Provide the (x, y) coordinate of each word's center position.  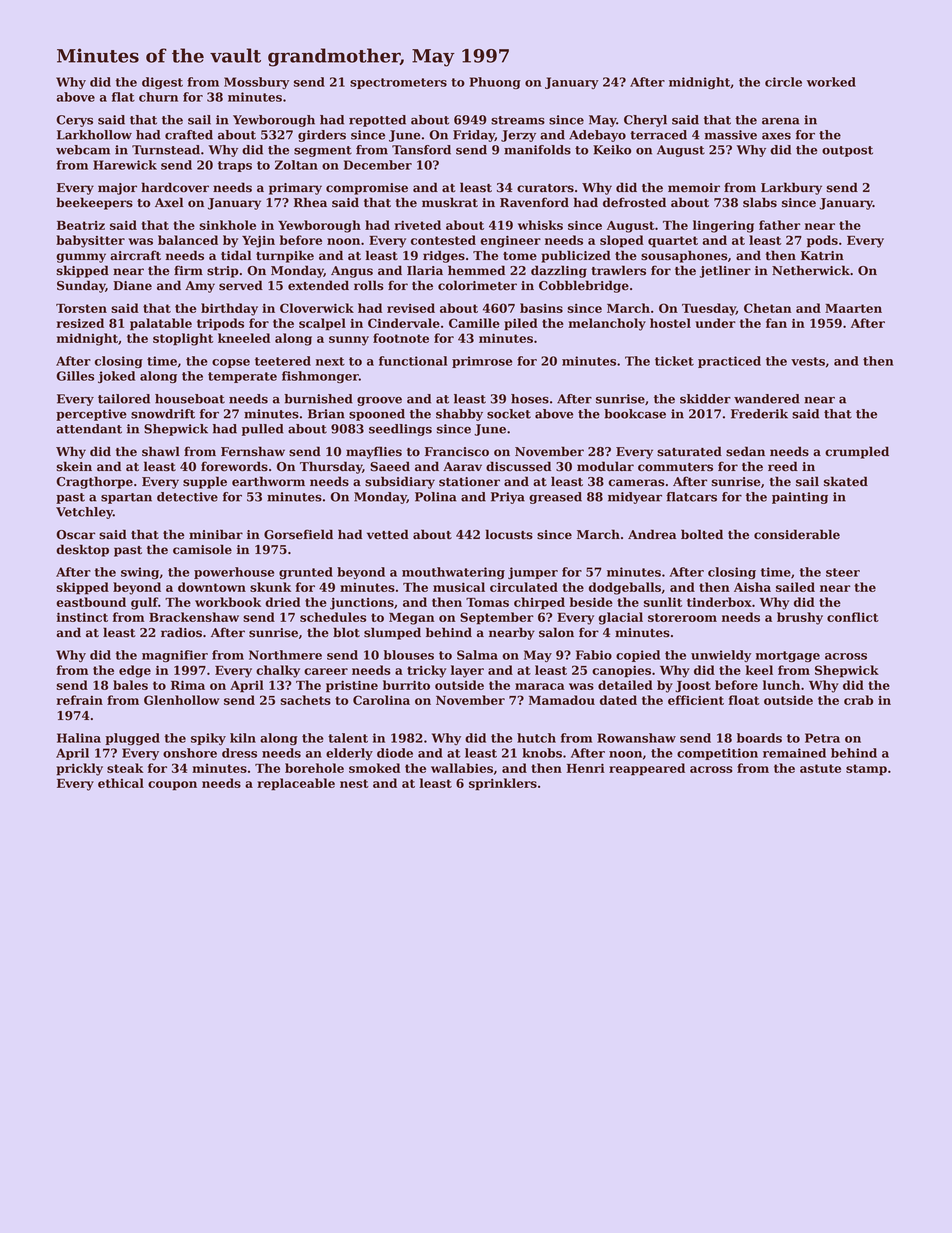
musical (459, 587)
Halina (79, 738)
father (779, 225)
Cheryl (645, 121)
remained (794, 753)
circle (783, 82)
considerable (797, 534)
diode (395, 753)
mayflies (374, 452)
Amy (200, 287)
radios (181, 632)
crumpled (857, 452)
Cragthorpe (94, 482)
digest (162, 83)
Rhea (310, 202)
